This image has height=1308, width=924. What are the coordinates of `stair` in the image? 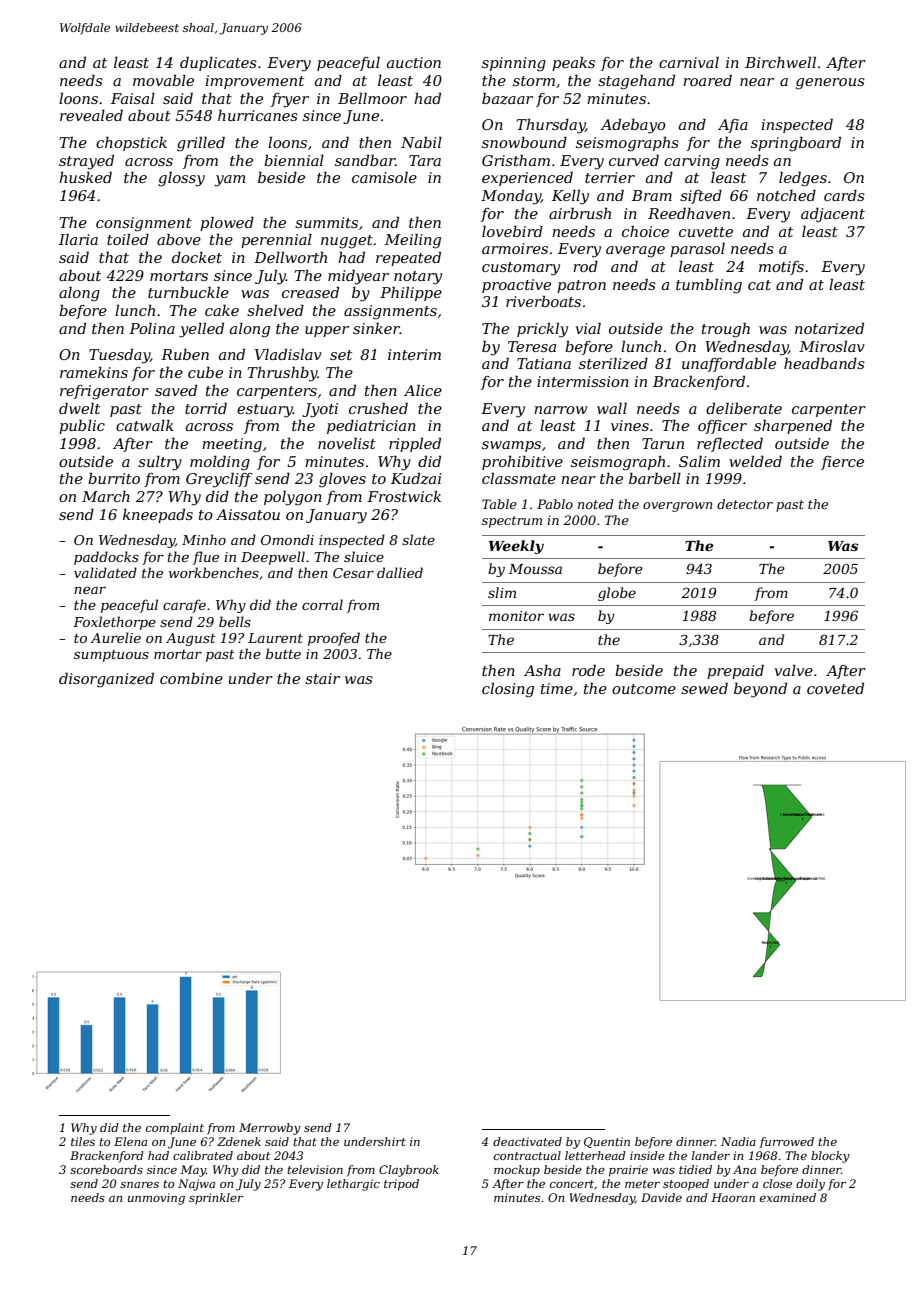 It's located at (322, 678).
